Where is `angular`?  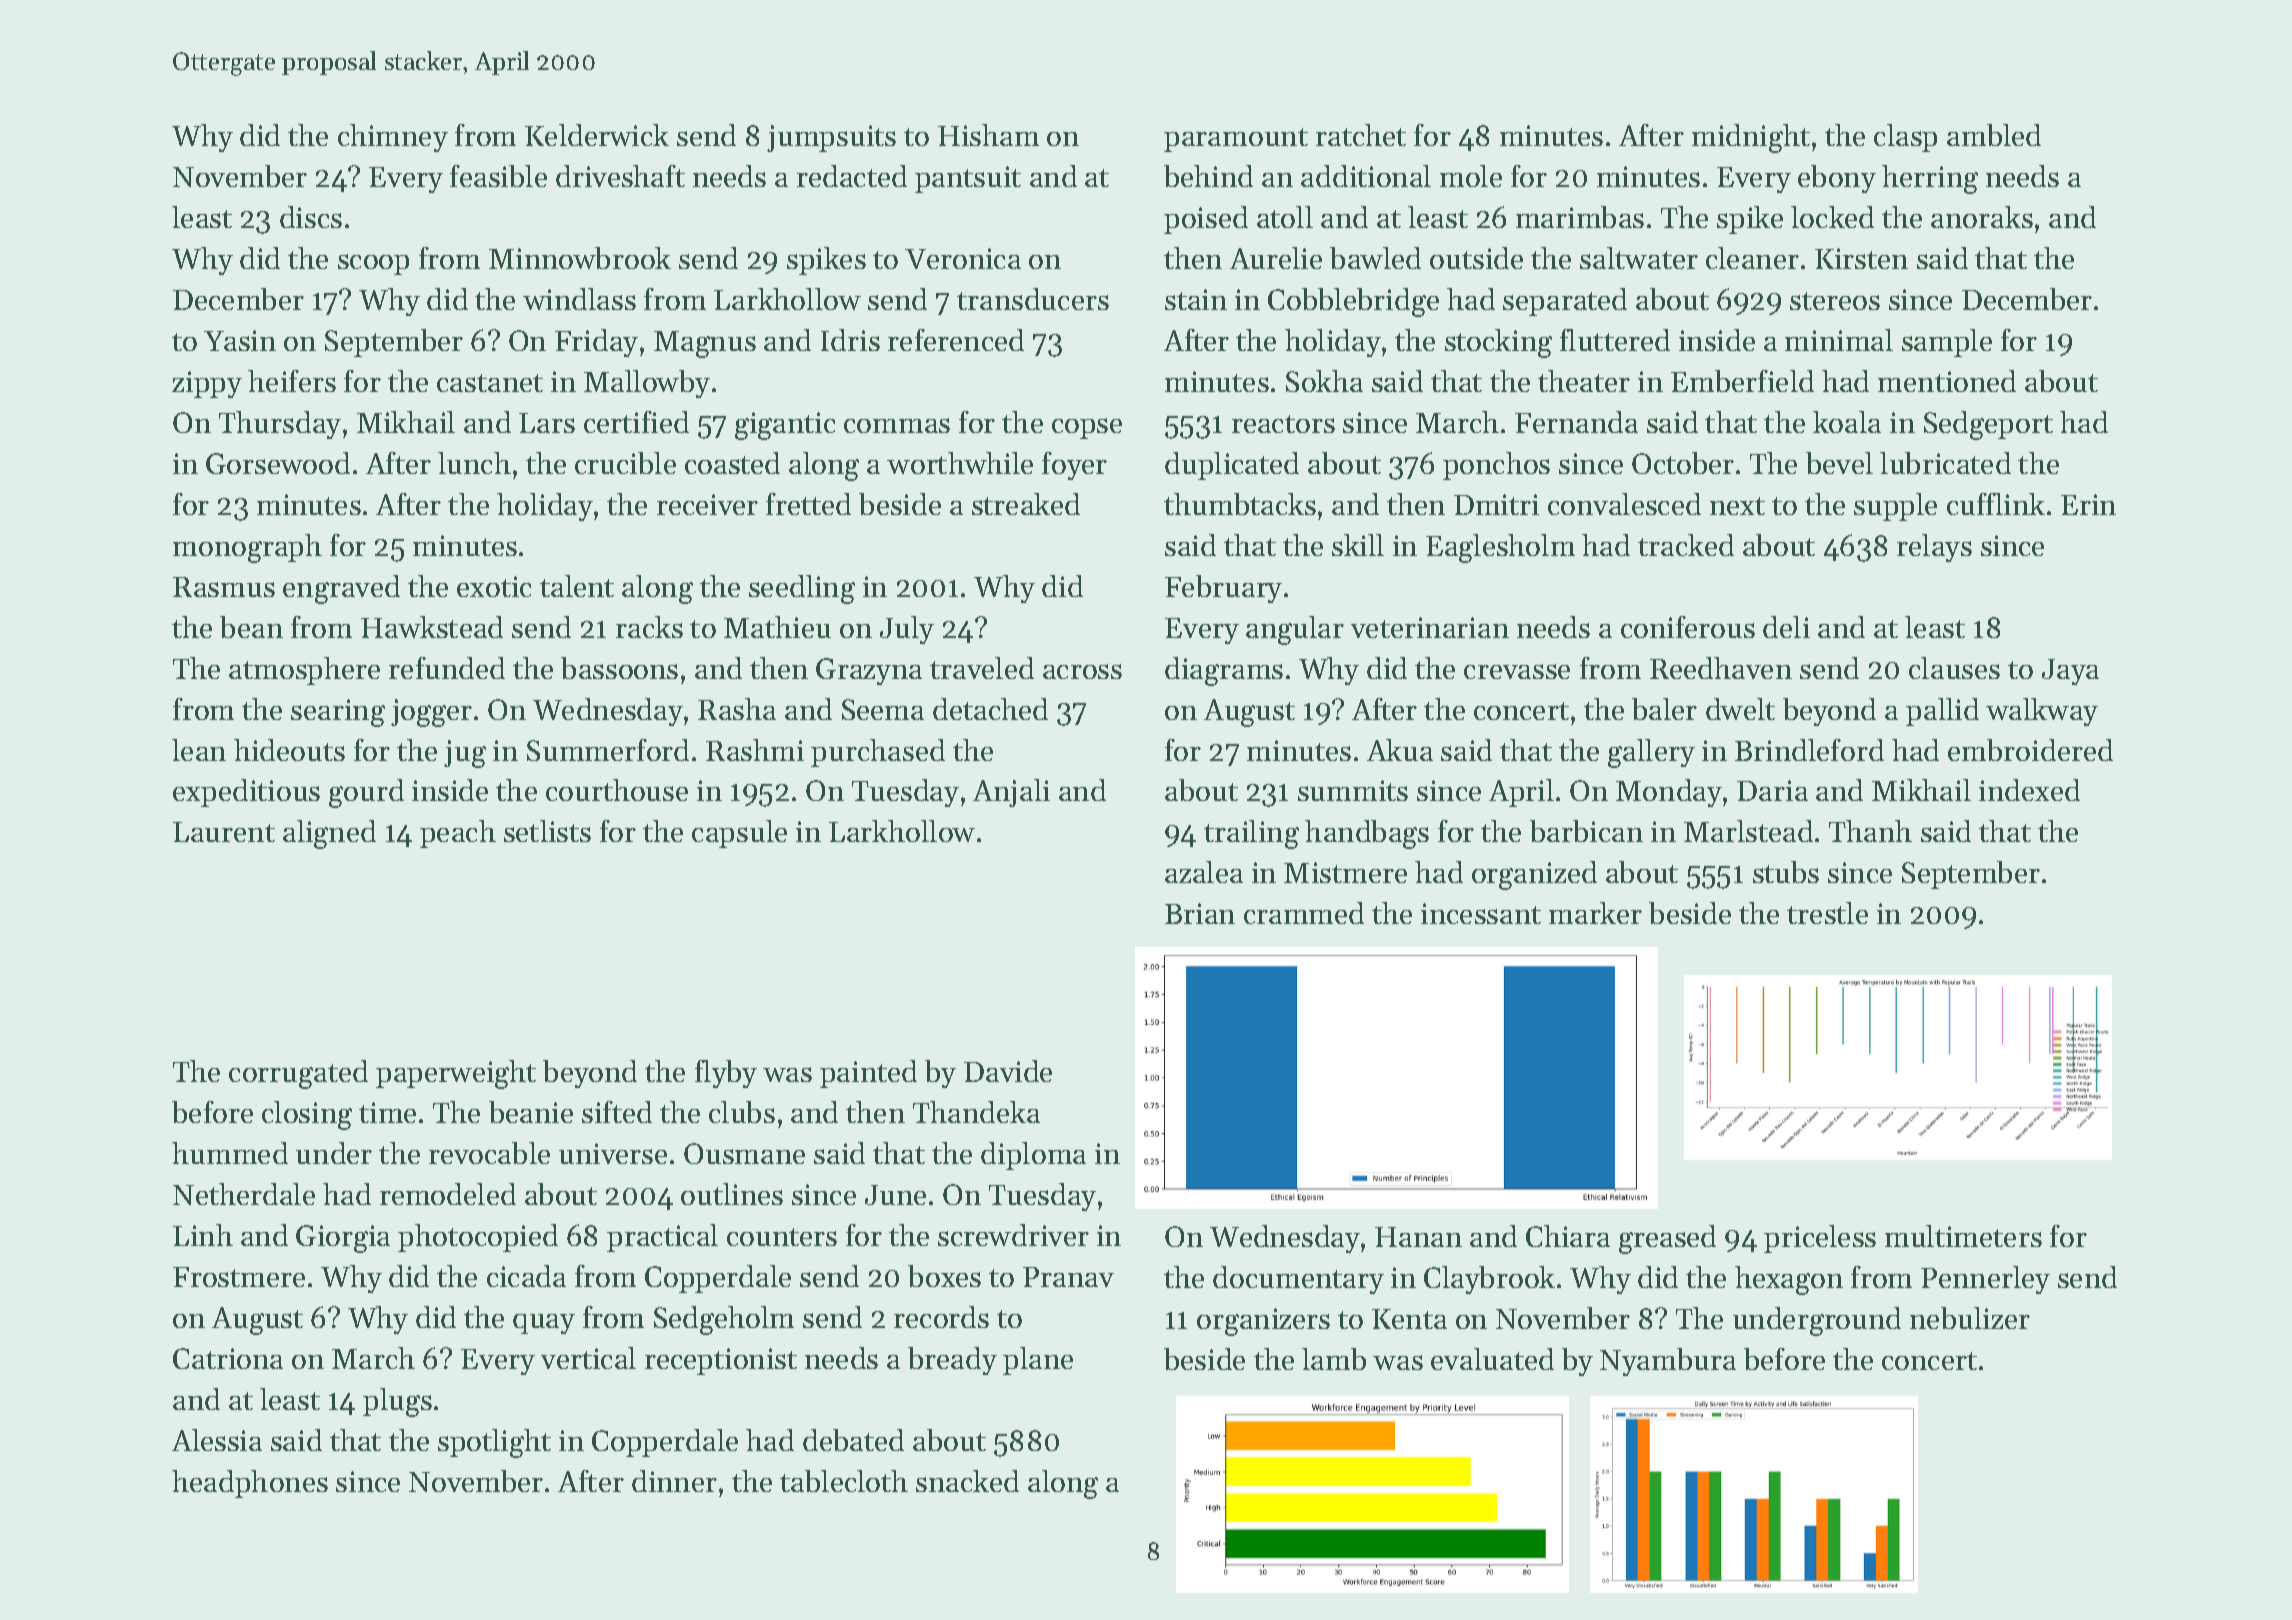
angular is located at coordinates (1295, 630).
